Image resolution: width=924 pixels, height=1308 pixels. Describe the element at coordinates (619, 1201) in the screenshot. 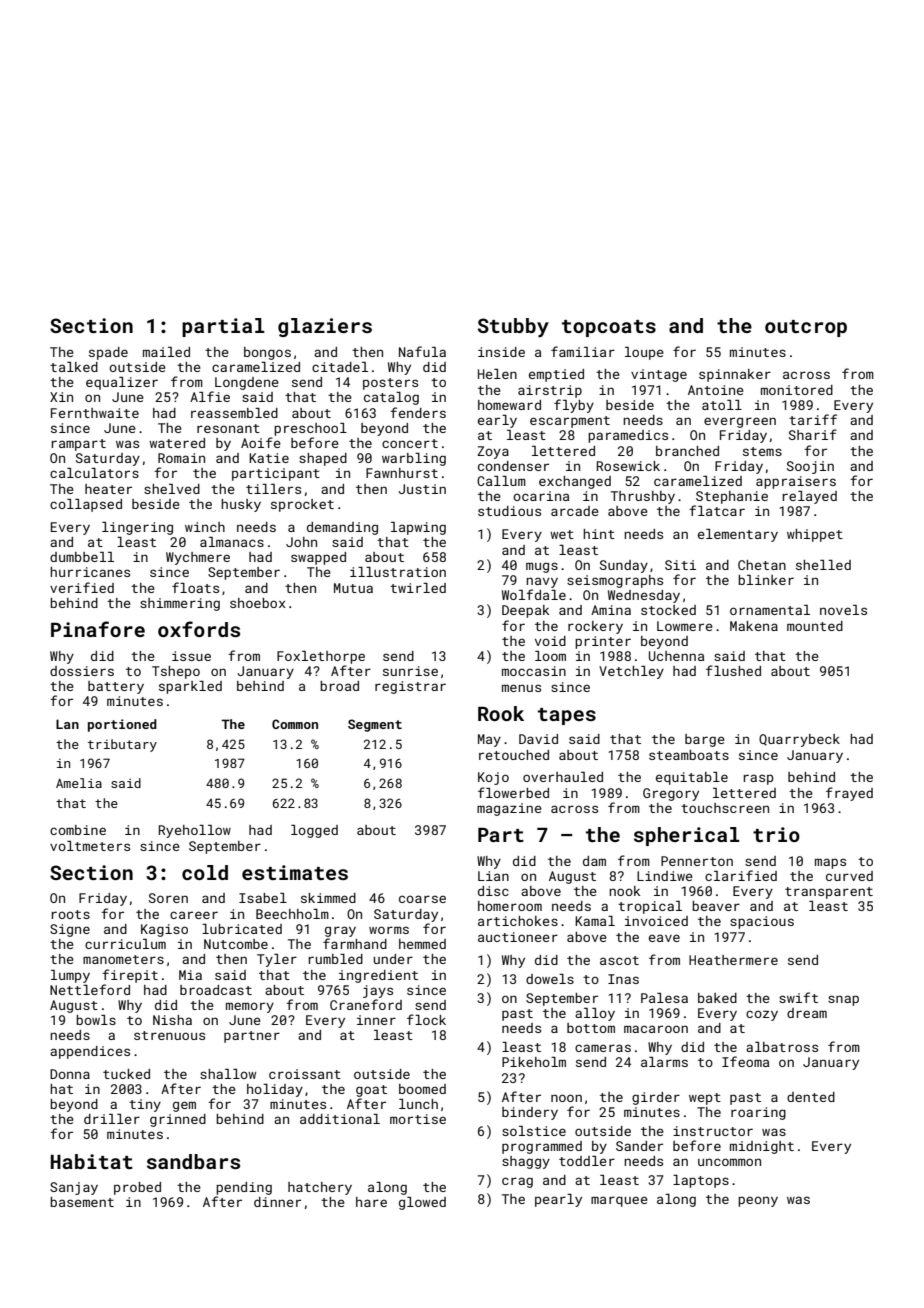

I see `marquee` at that location.
